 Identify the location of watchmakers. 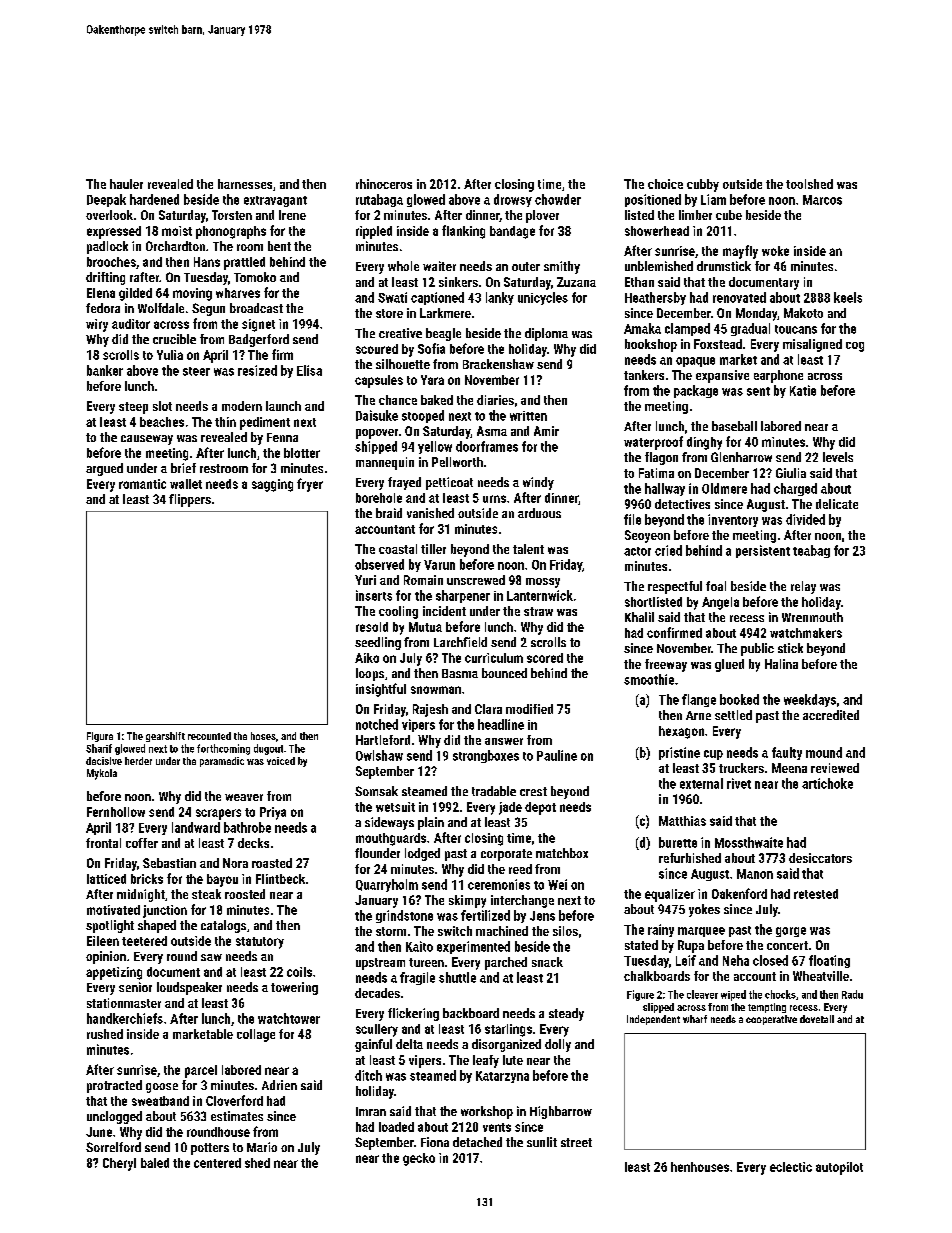
(806, 633).
